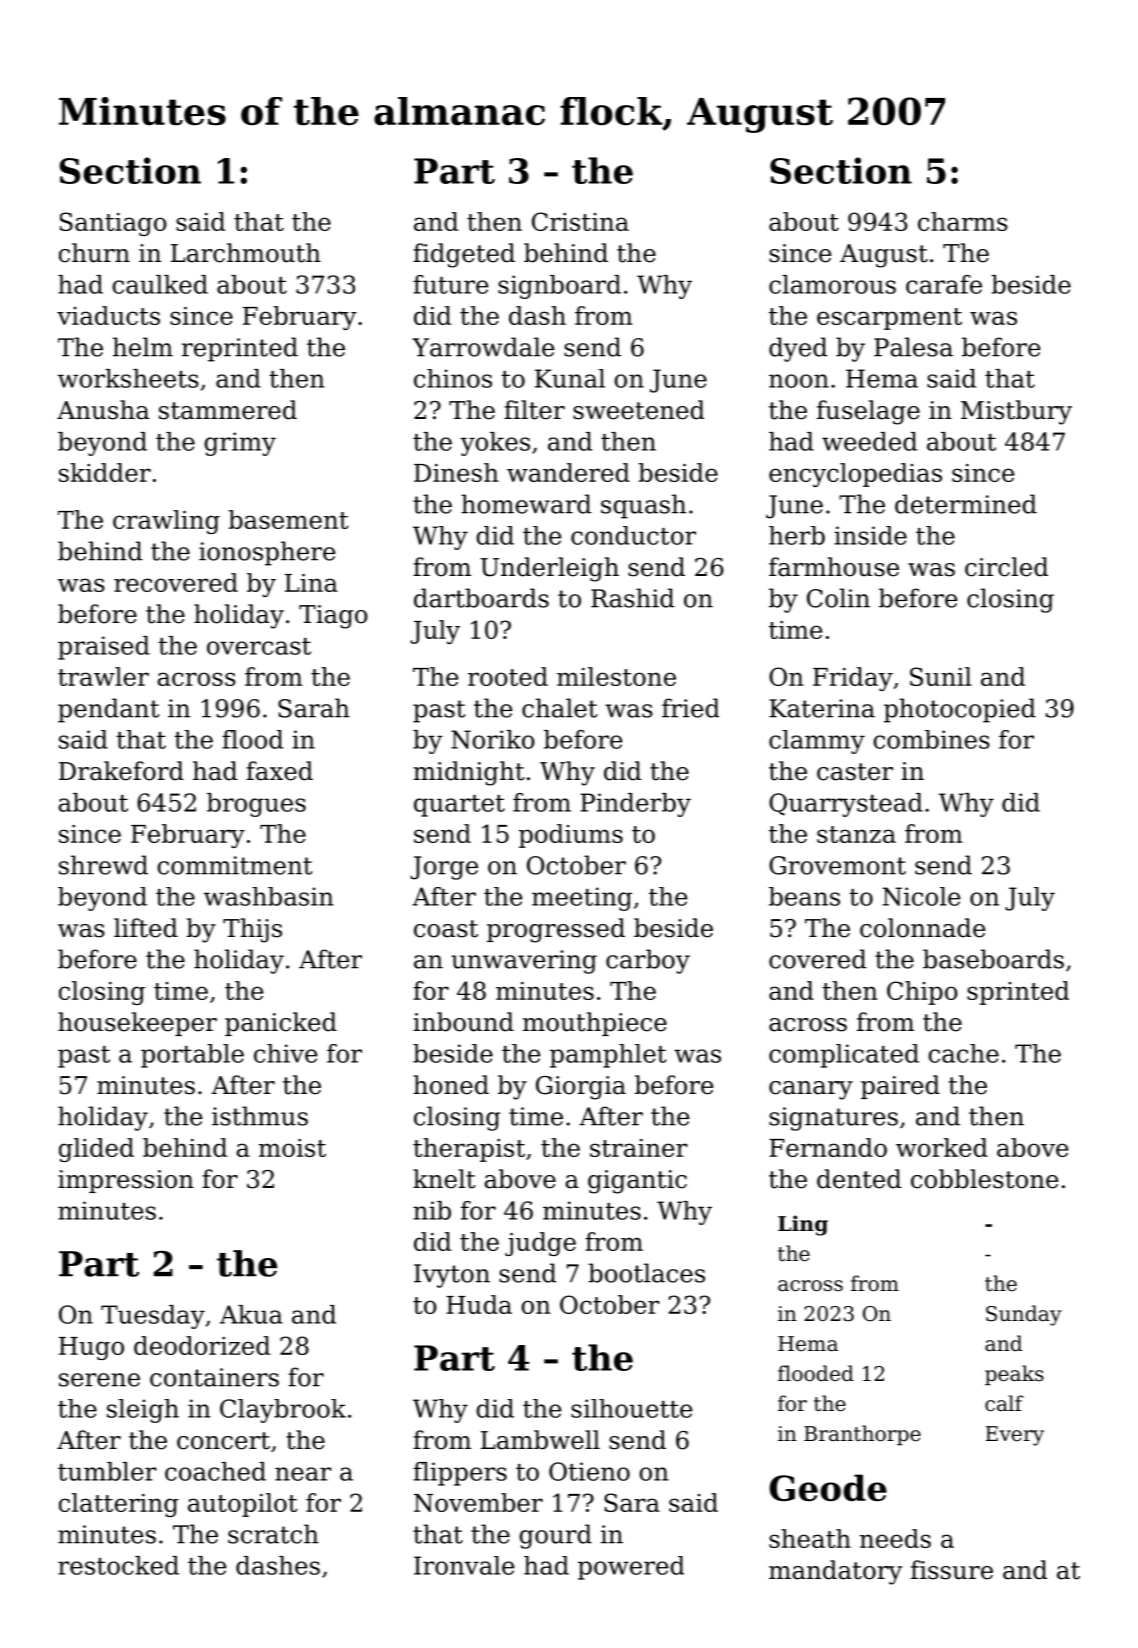  Describe the element at coordinates (1006, 567) in the screenshot. I see `circled` at that location.
